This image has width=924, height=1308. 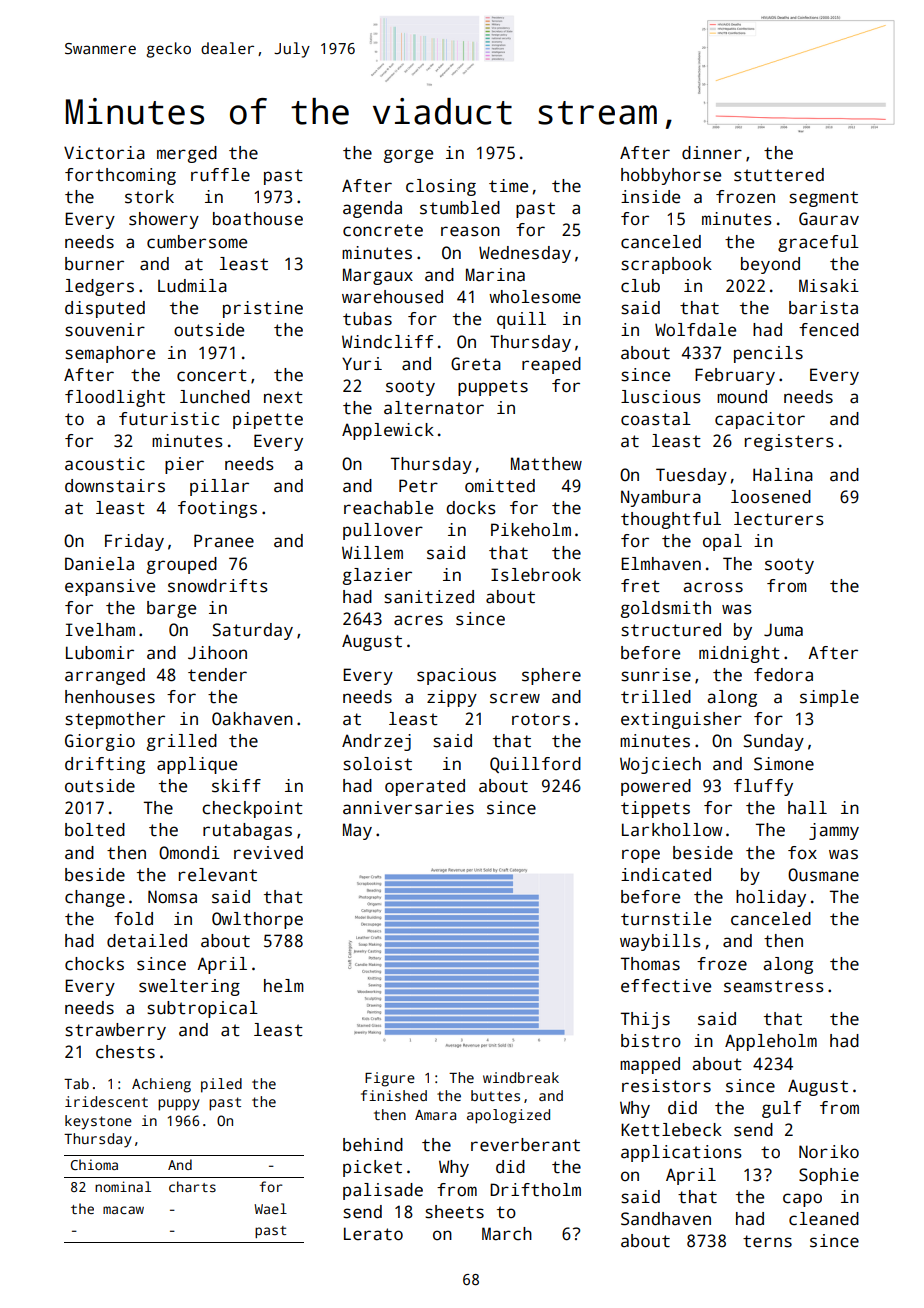 I want to click on grilled, so click(x=182, y=742).
